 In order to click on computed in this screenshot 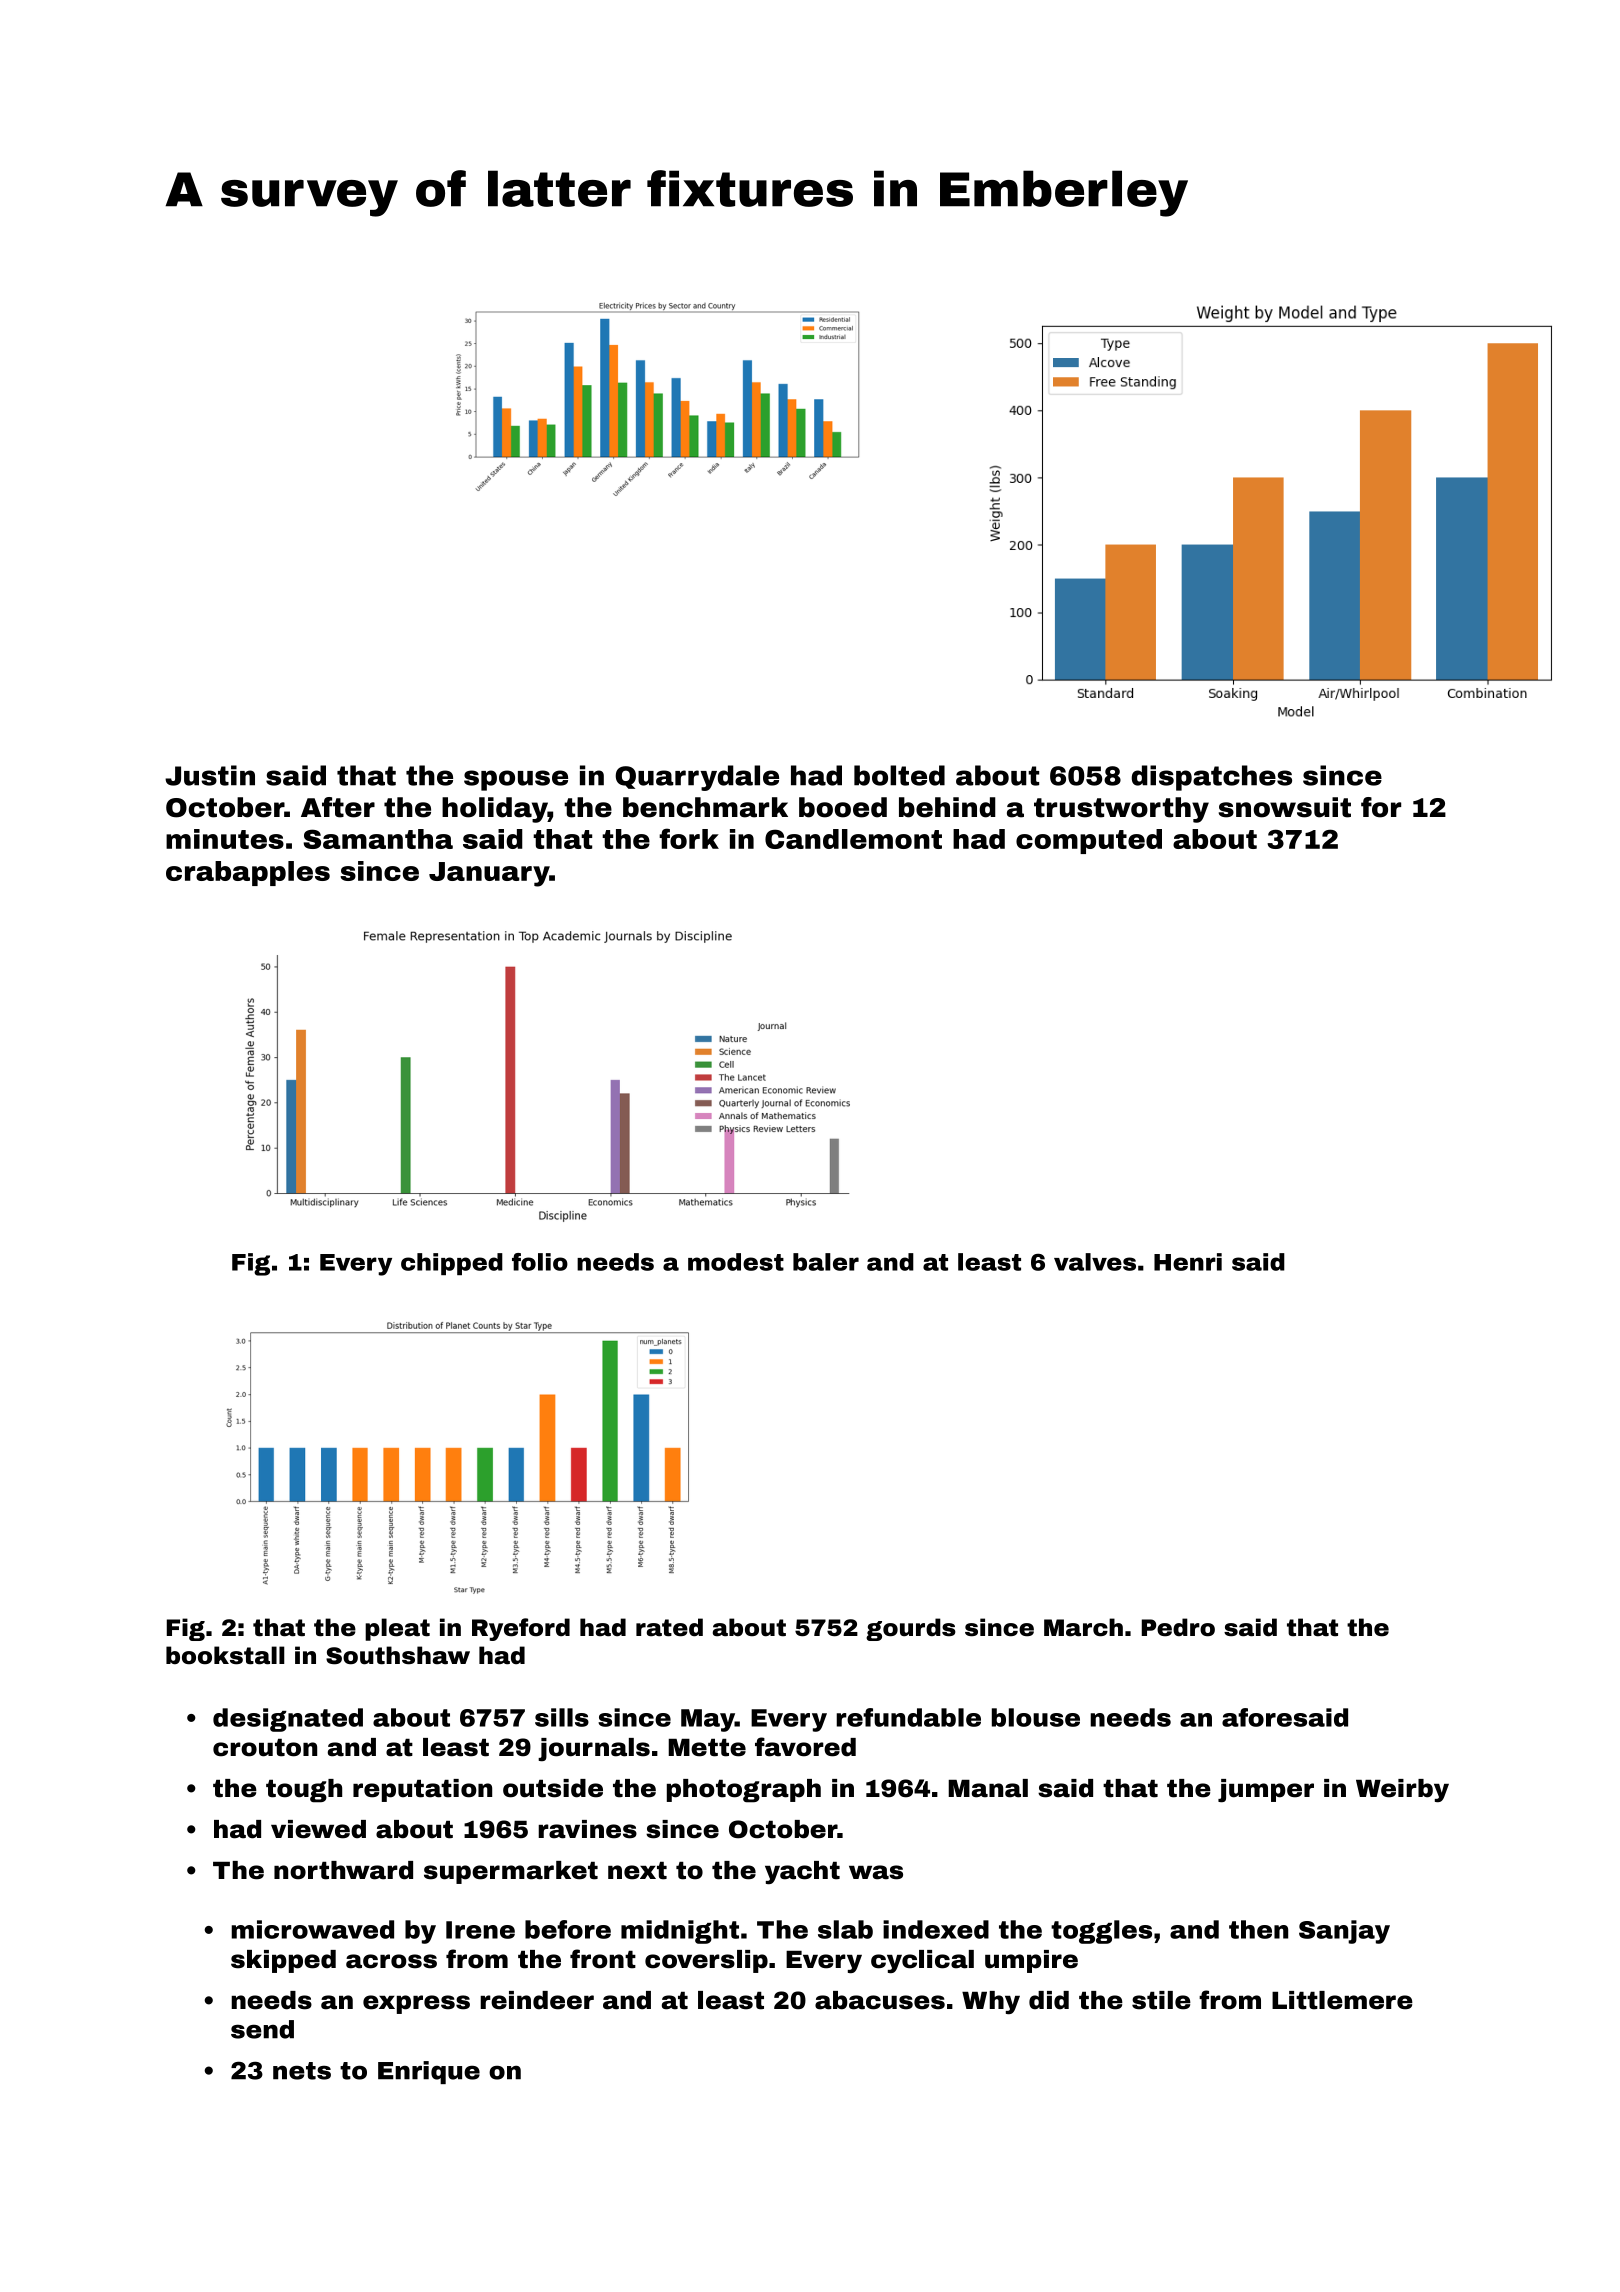, I will do `click(1089, 841)`.
